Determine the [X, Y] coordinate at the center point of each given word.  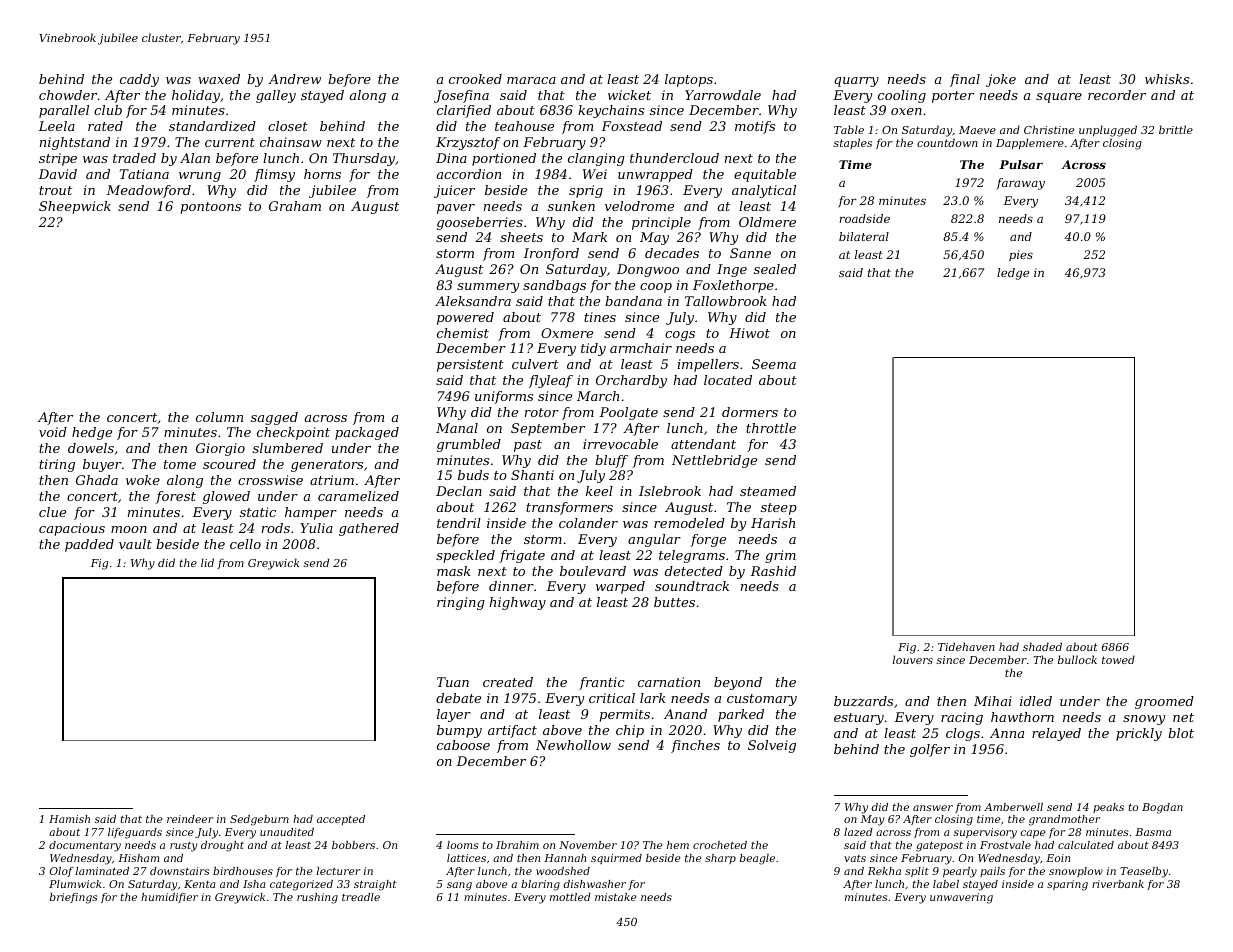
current [230, 142]
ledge [1013, 274]
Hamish [69, 819]
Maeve [977, 130]
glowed [226, 497]
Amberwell [1013, 807]
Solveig [772, 746]
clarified [464, 111]
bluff [611, 461]
